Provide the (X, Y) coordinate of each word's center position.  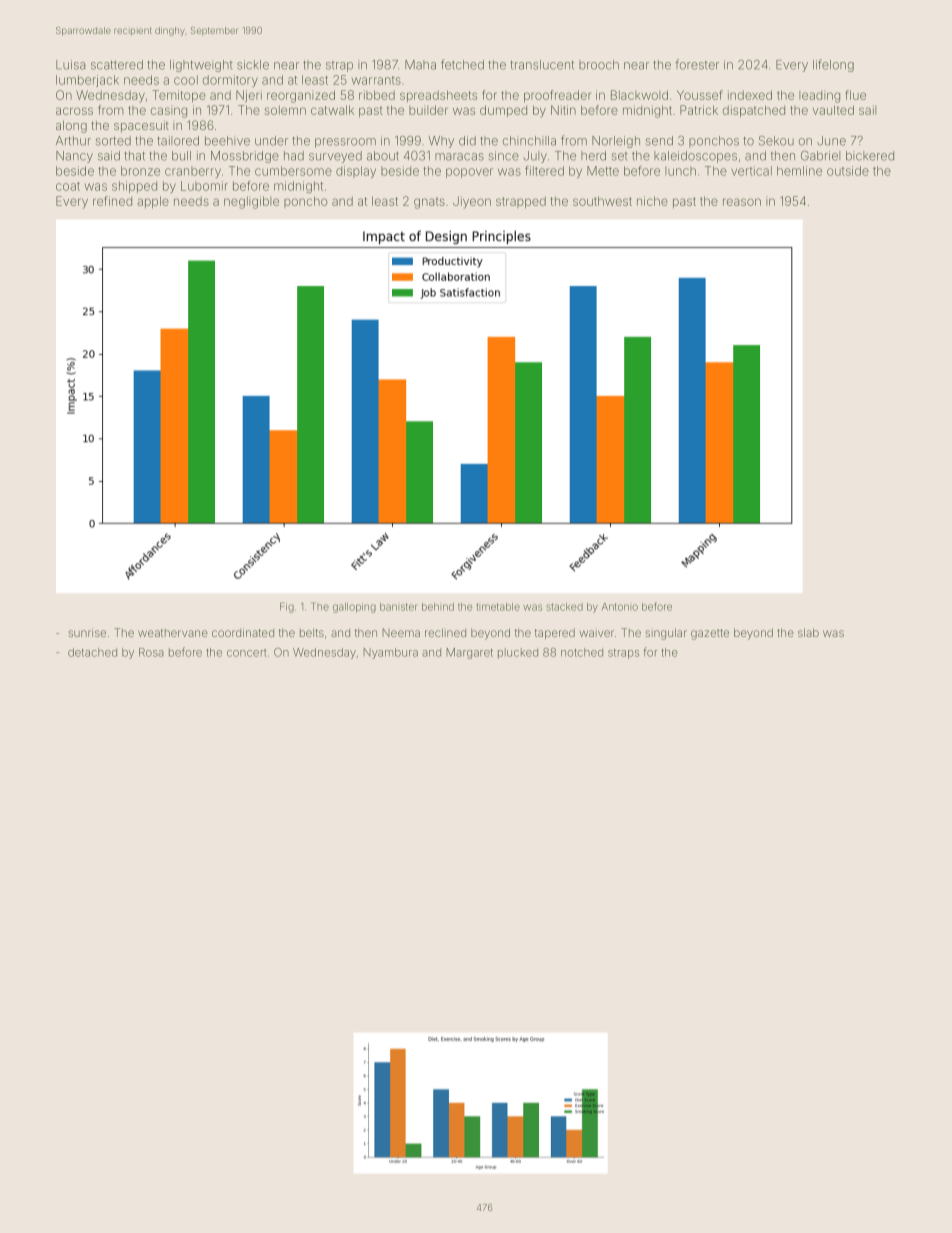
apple (153, 202)
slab (808, 632)
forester (697, 64)
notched (582, 652)
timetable (498, 607)
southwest (602, 201)
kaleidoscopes (695, 157)
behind (438, 607)
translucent (542, 65)
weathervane (173, 633)
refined (112, 201)
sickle (253, 65)
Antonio (620, 607)
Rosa (151, 652)
